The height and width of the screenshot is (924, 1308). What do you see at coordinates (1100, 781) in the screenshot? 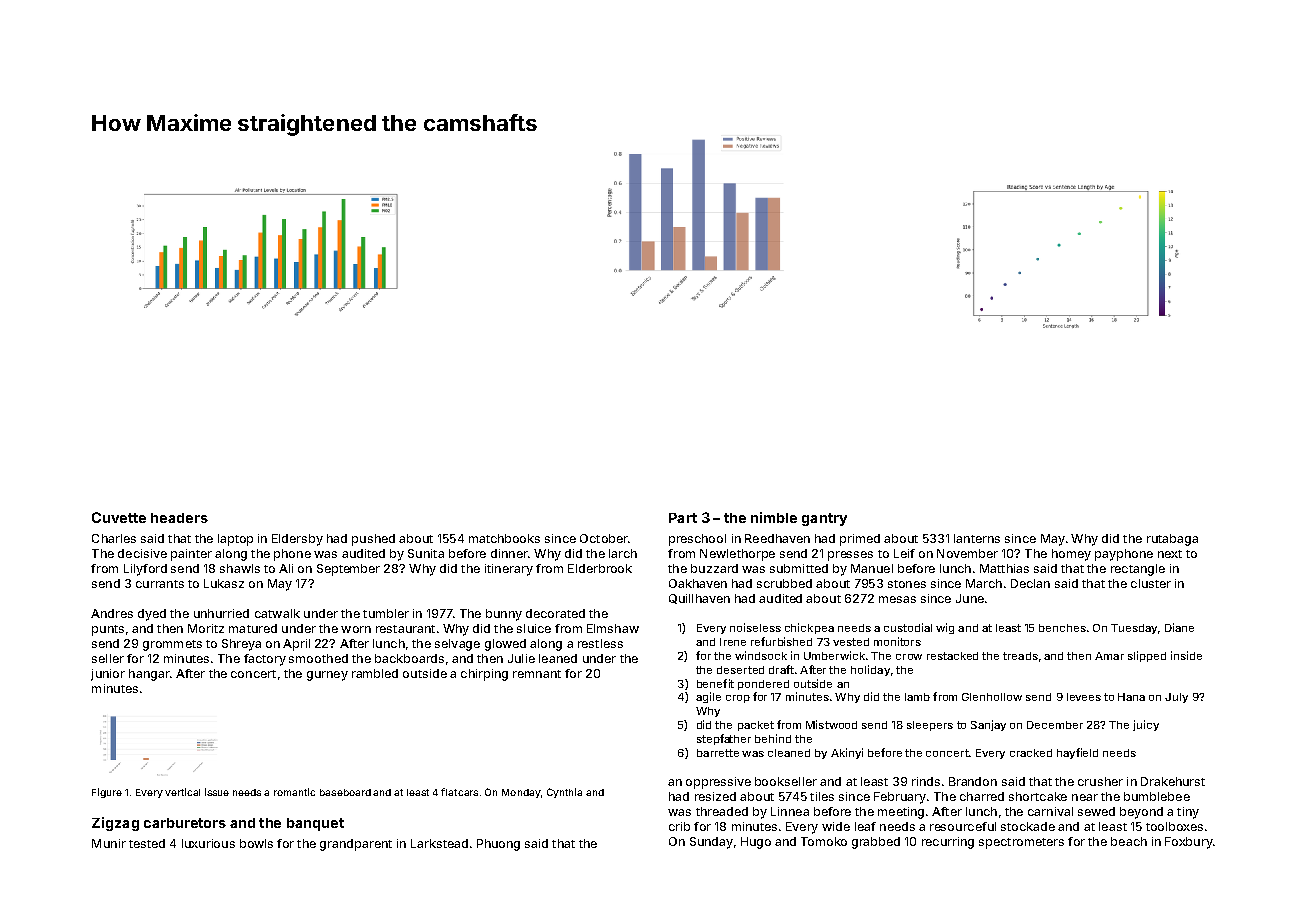
I see `crusher` at bounding box center [1100, 781].
